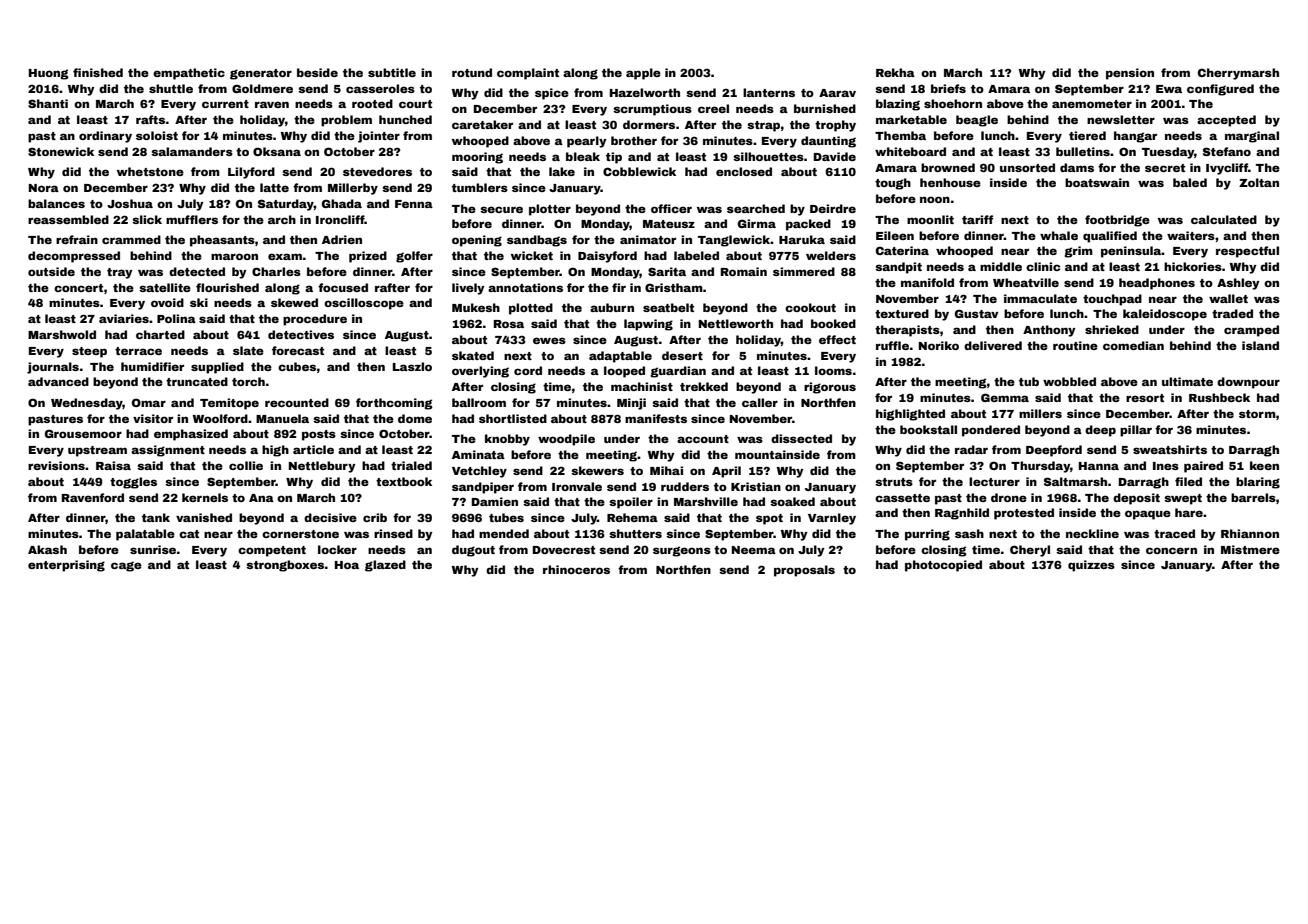 The width and height of the screenshot is (1308, 924). Describe the element at coordinates (833, 370) in the screenshot. I see `looms` at that location.
